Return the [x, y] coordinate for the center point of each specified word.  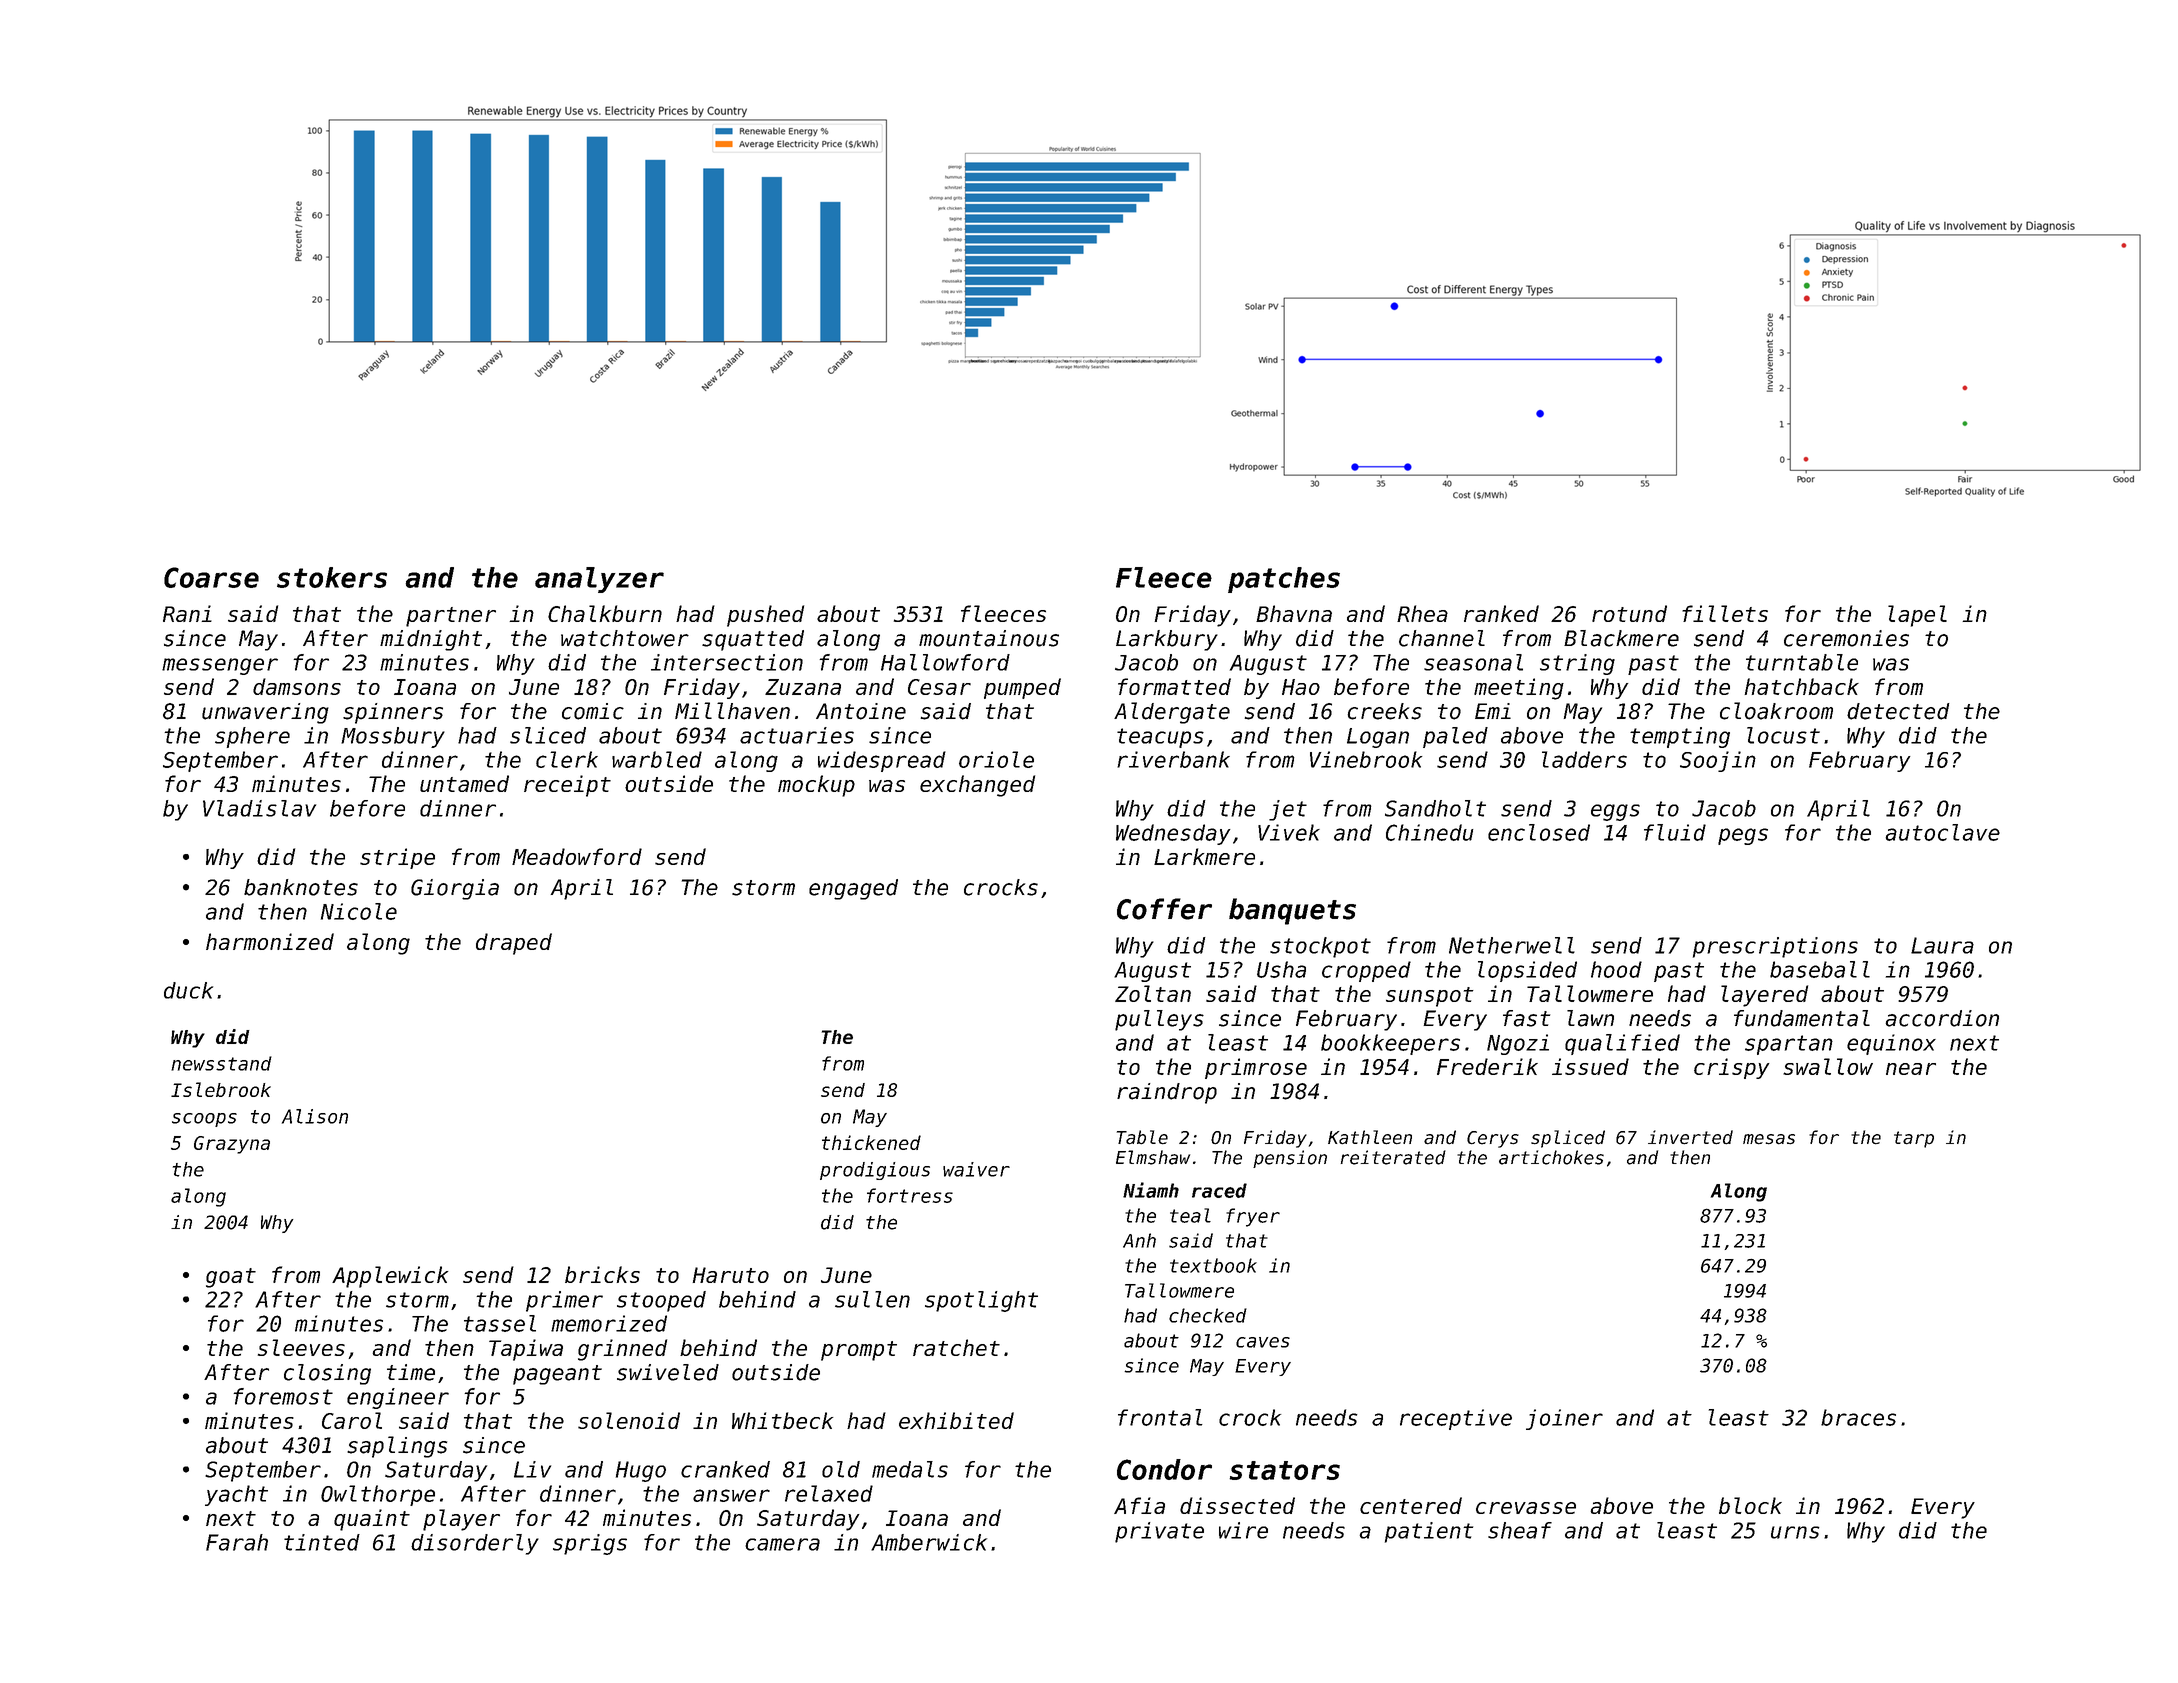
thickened [871, 1142]
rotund [1629, 613]
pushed [765, 616]
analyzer [599, 580]
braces [1858, 1417]
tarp [1914, 1139]
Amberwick [929, 1542]
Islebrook [221, 1089]
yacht [236, 1495]
